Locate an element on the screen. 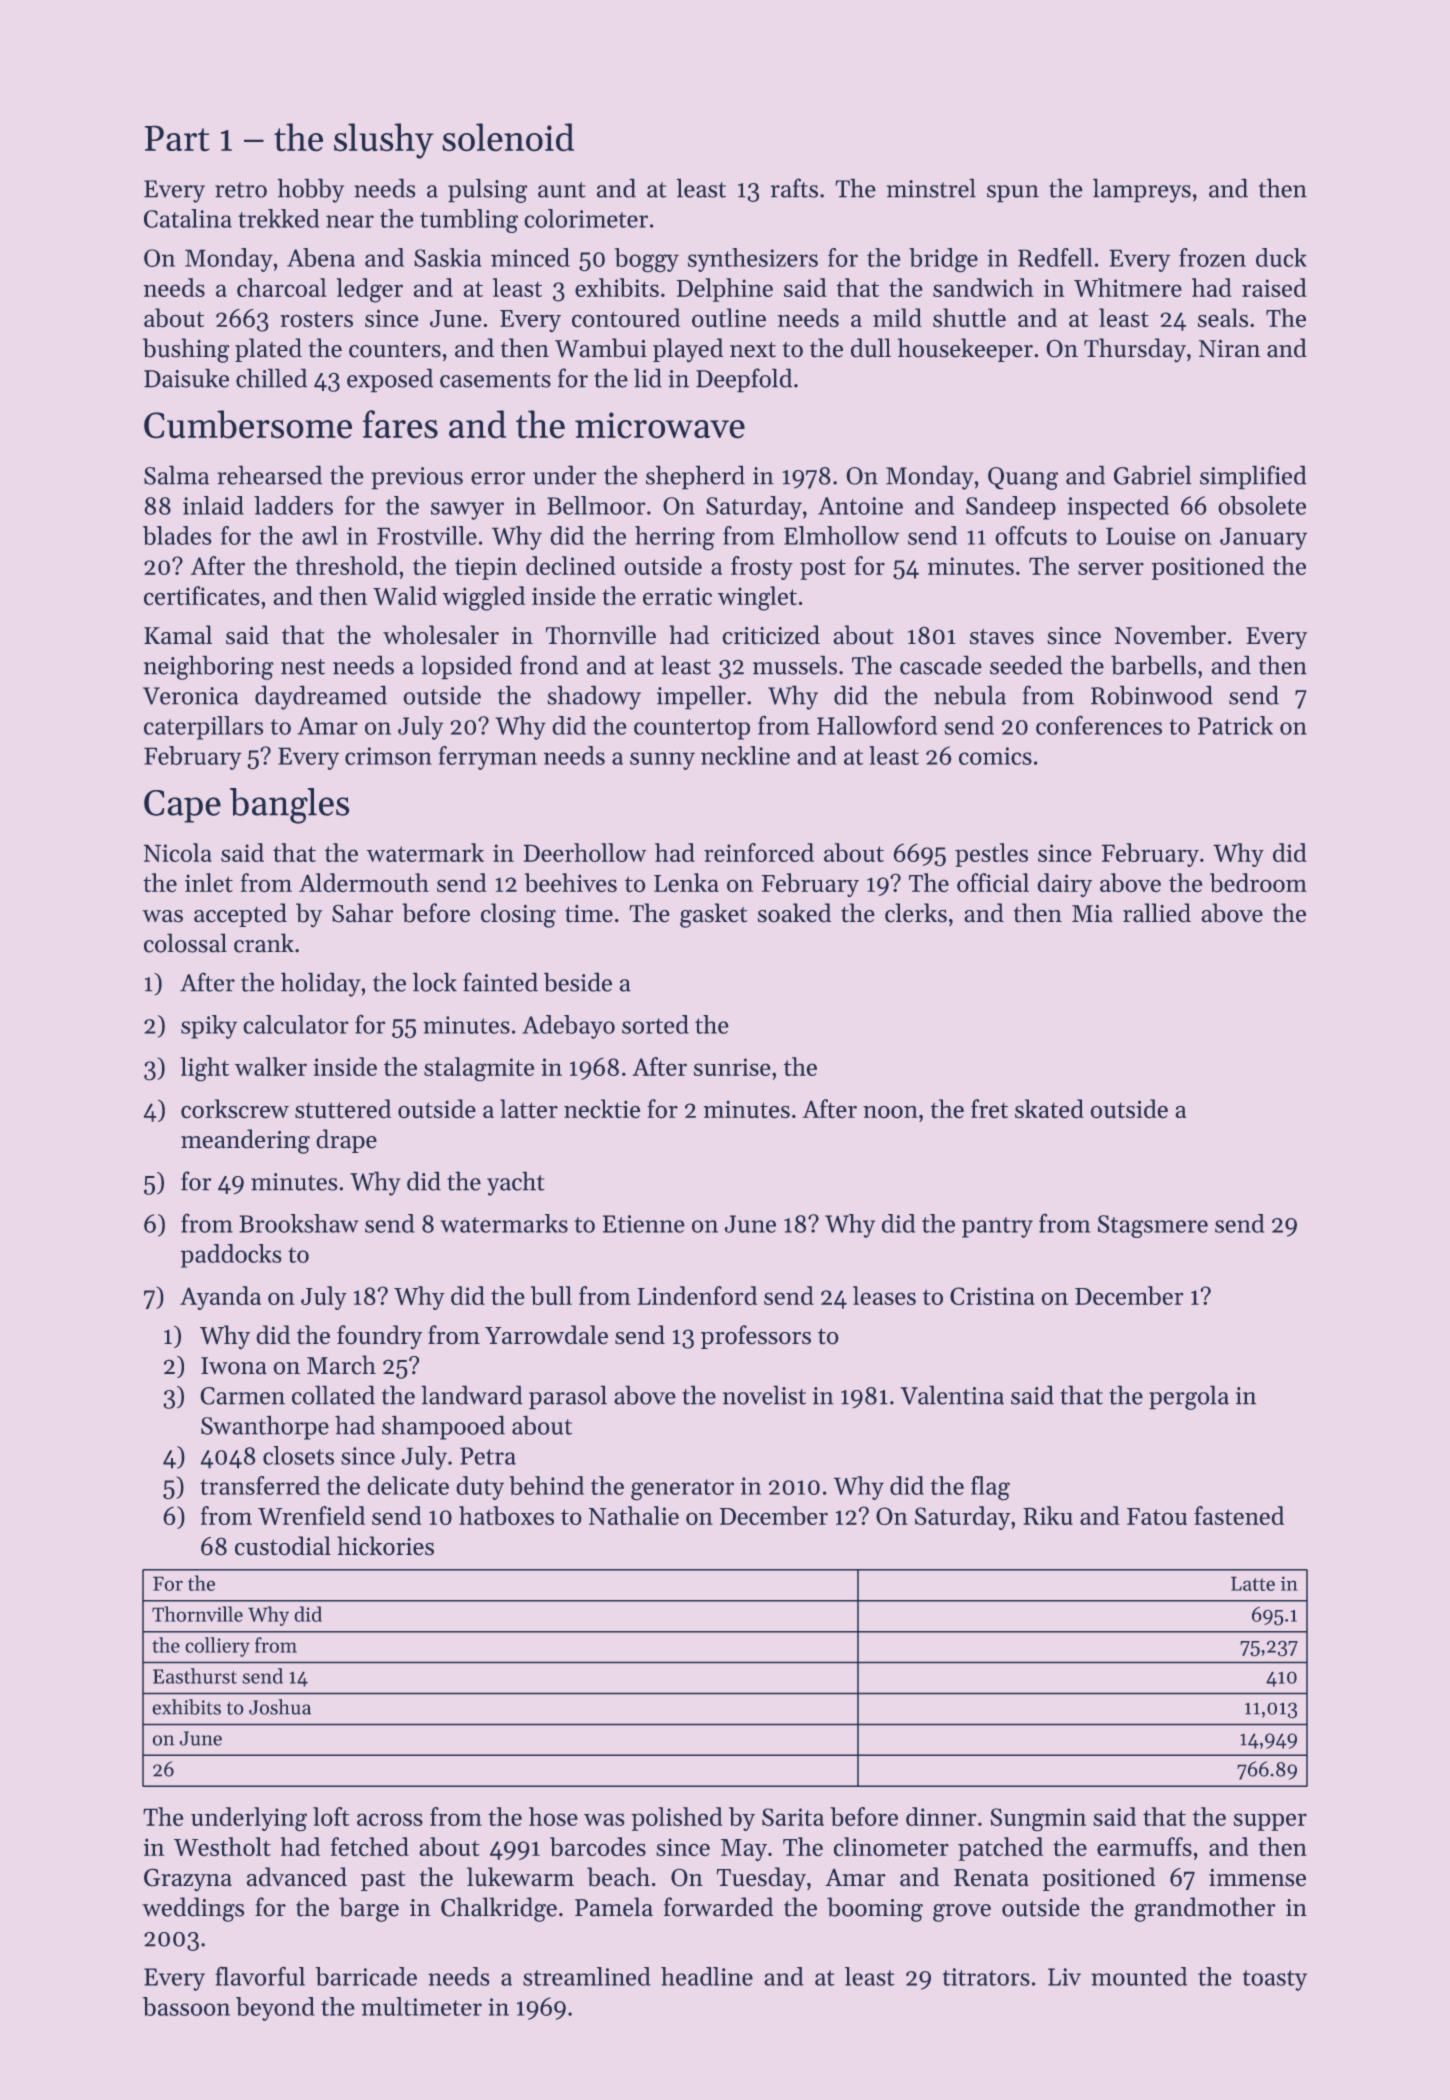 The image size is (1450, 2100). duck is located at coordinates (1281, 257).
